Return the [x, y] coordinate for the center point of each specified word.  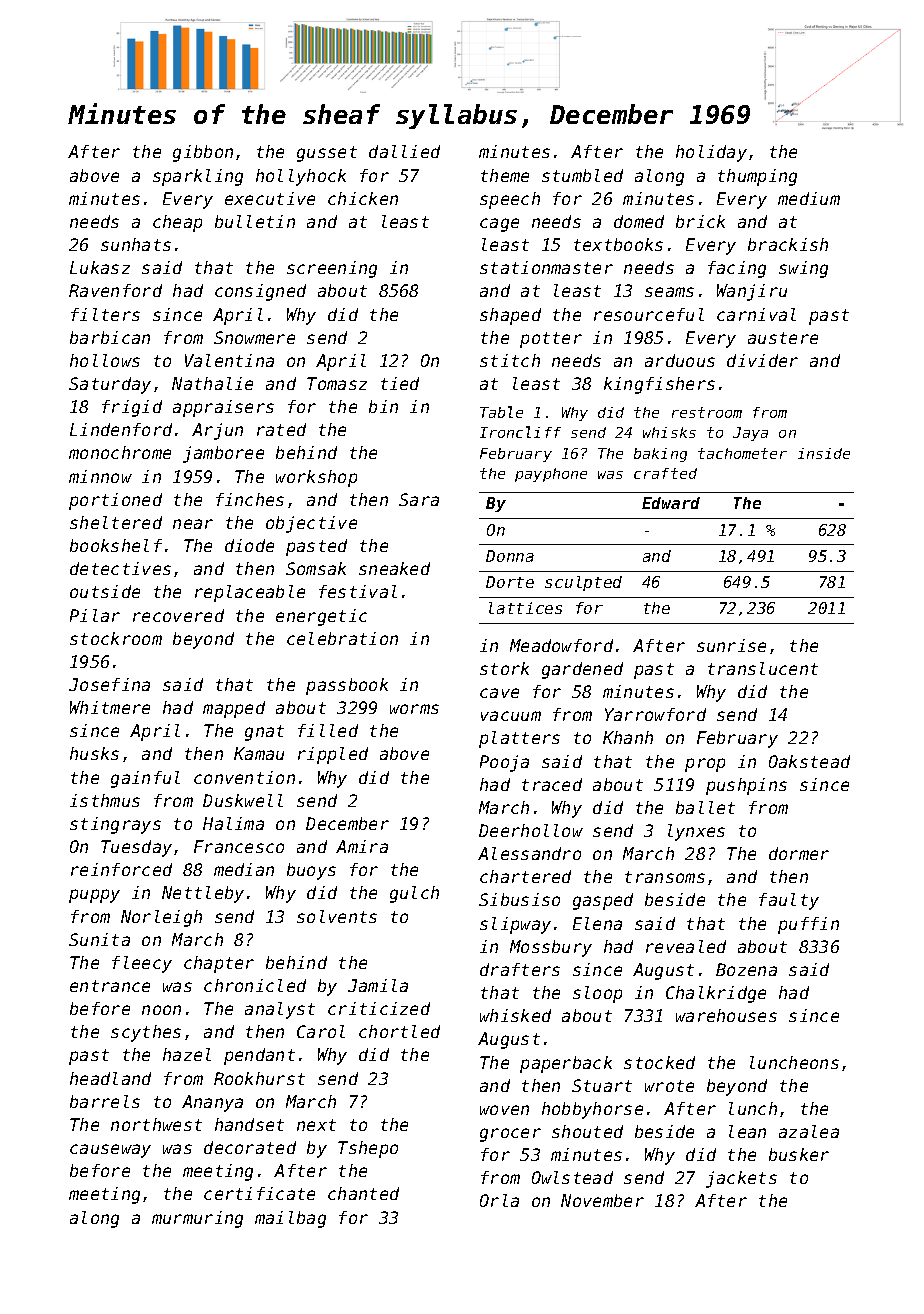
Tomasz [337, 383]
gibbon [203, 153]
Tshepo [368, 1149]
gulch [414, 894]
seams [669, 292]
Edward [671, 503]
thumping [757, 177]
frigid [132, 408]
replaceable [250, 593]
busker [799, 1154]
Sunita [99, 939]
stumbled [582, 175]
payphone [551, 475]
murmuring [197, 1219]
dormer [799, 853]
